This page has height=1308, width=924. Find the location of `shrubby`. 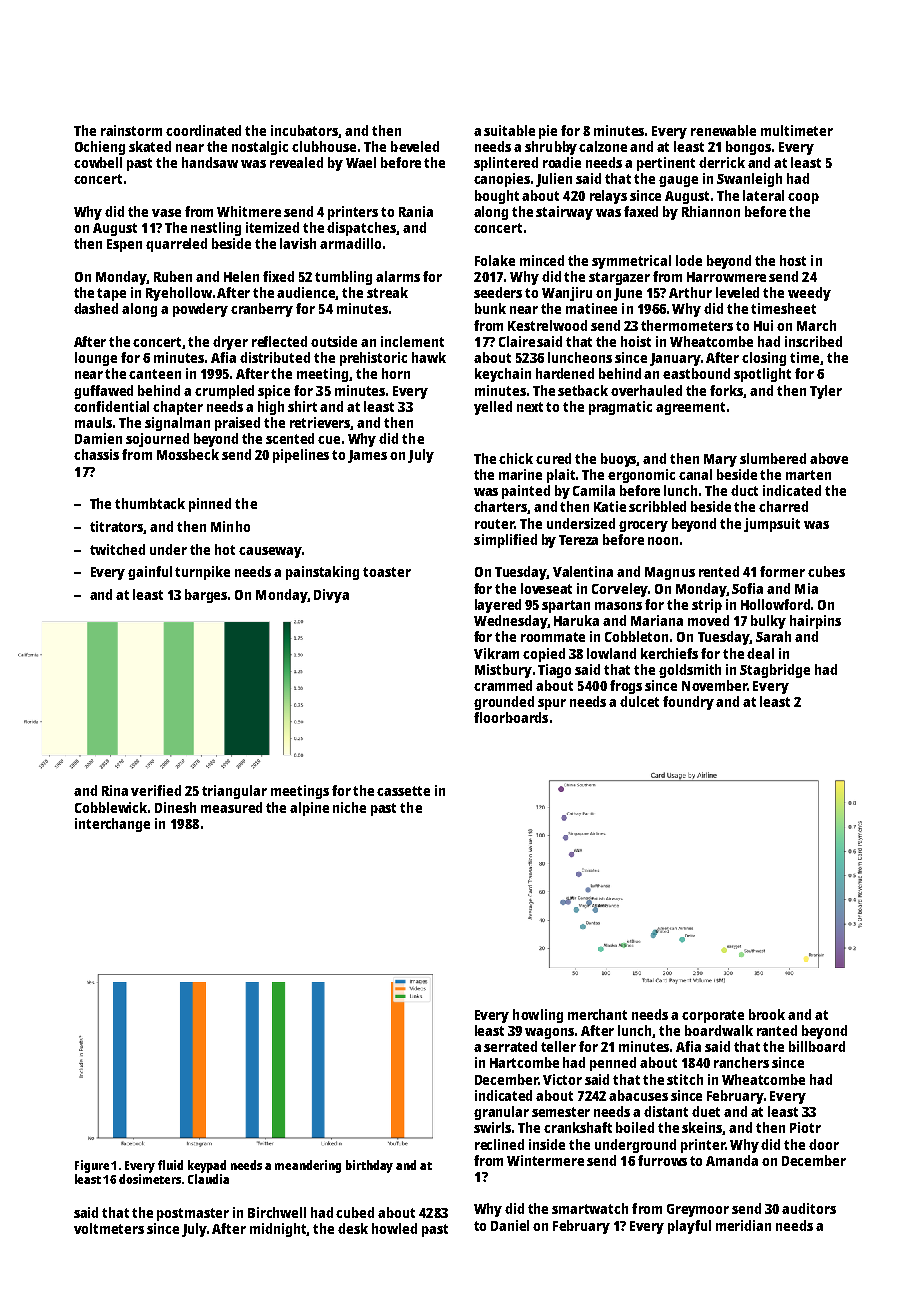

shrubby is located at coordinates (551, 148).
